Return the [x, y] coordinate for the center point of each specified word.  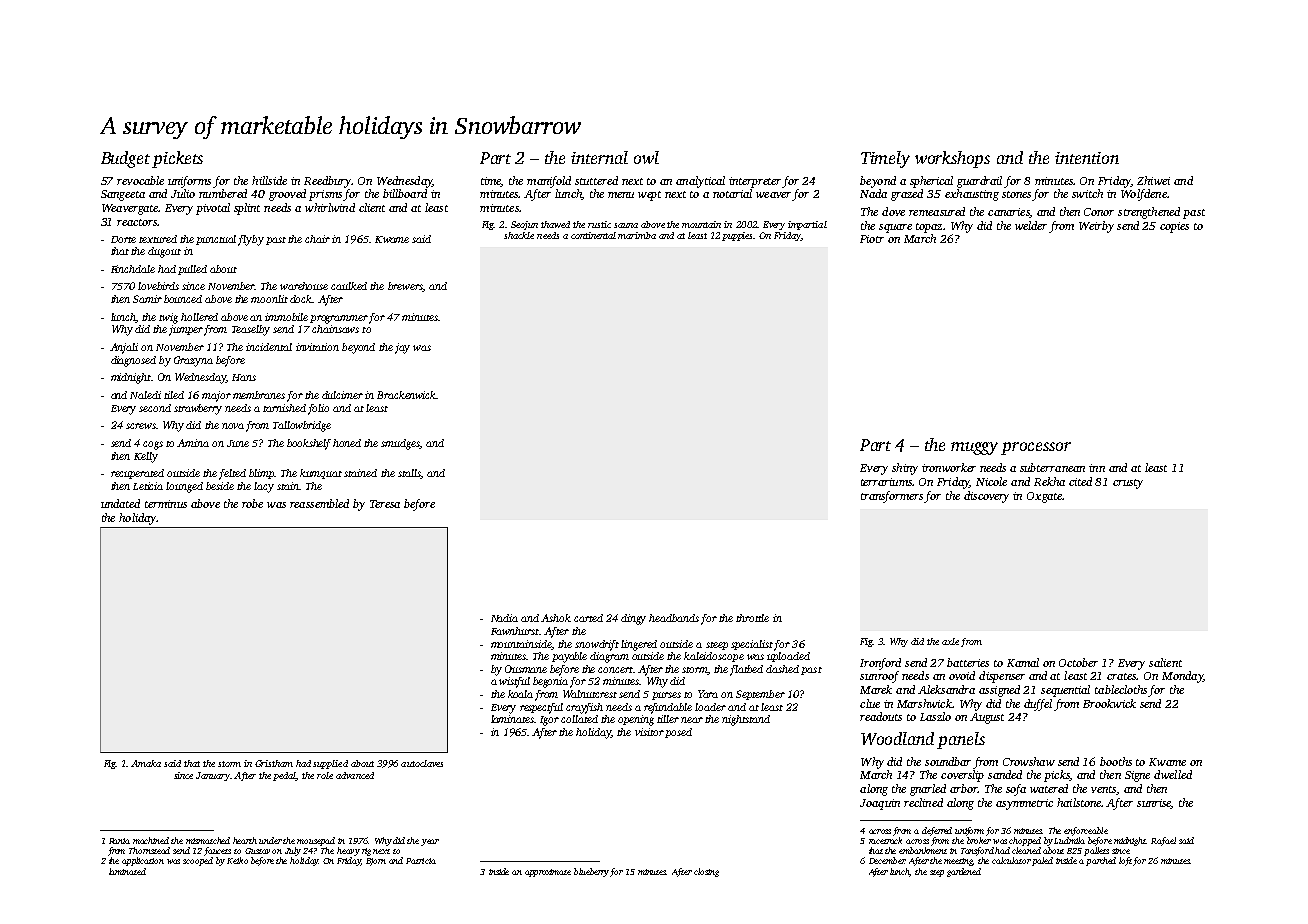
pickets [177, 159]
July [293, 851]
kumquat [321, 474]
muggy [974, 448]
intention [1087, 158]
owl [646, 157]
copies [1174, 227]
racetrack [885, 840]
